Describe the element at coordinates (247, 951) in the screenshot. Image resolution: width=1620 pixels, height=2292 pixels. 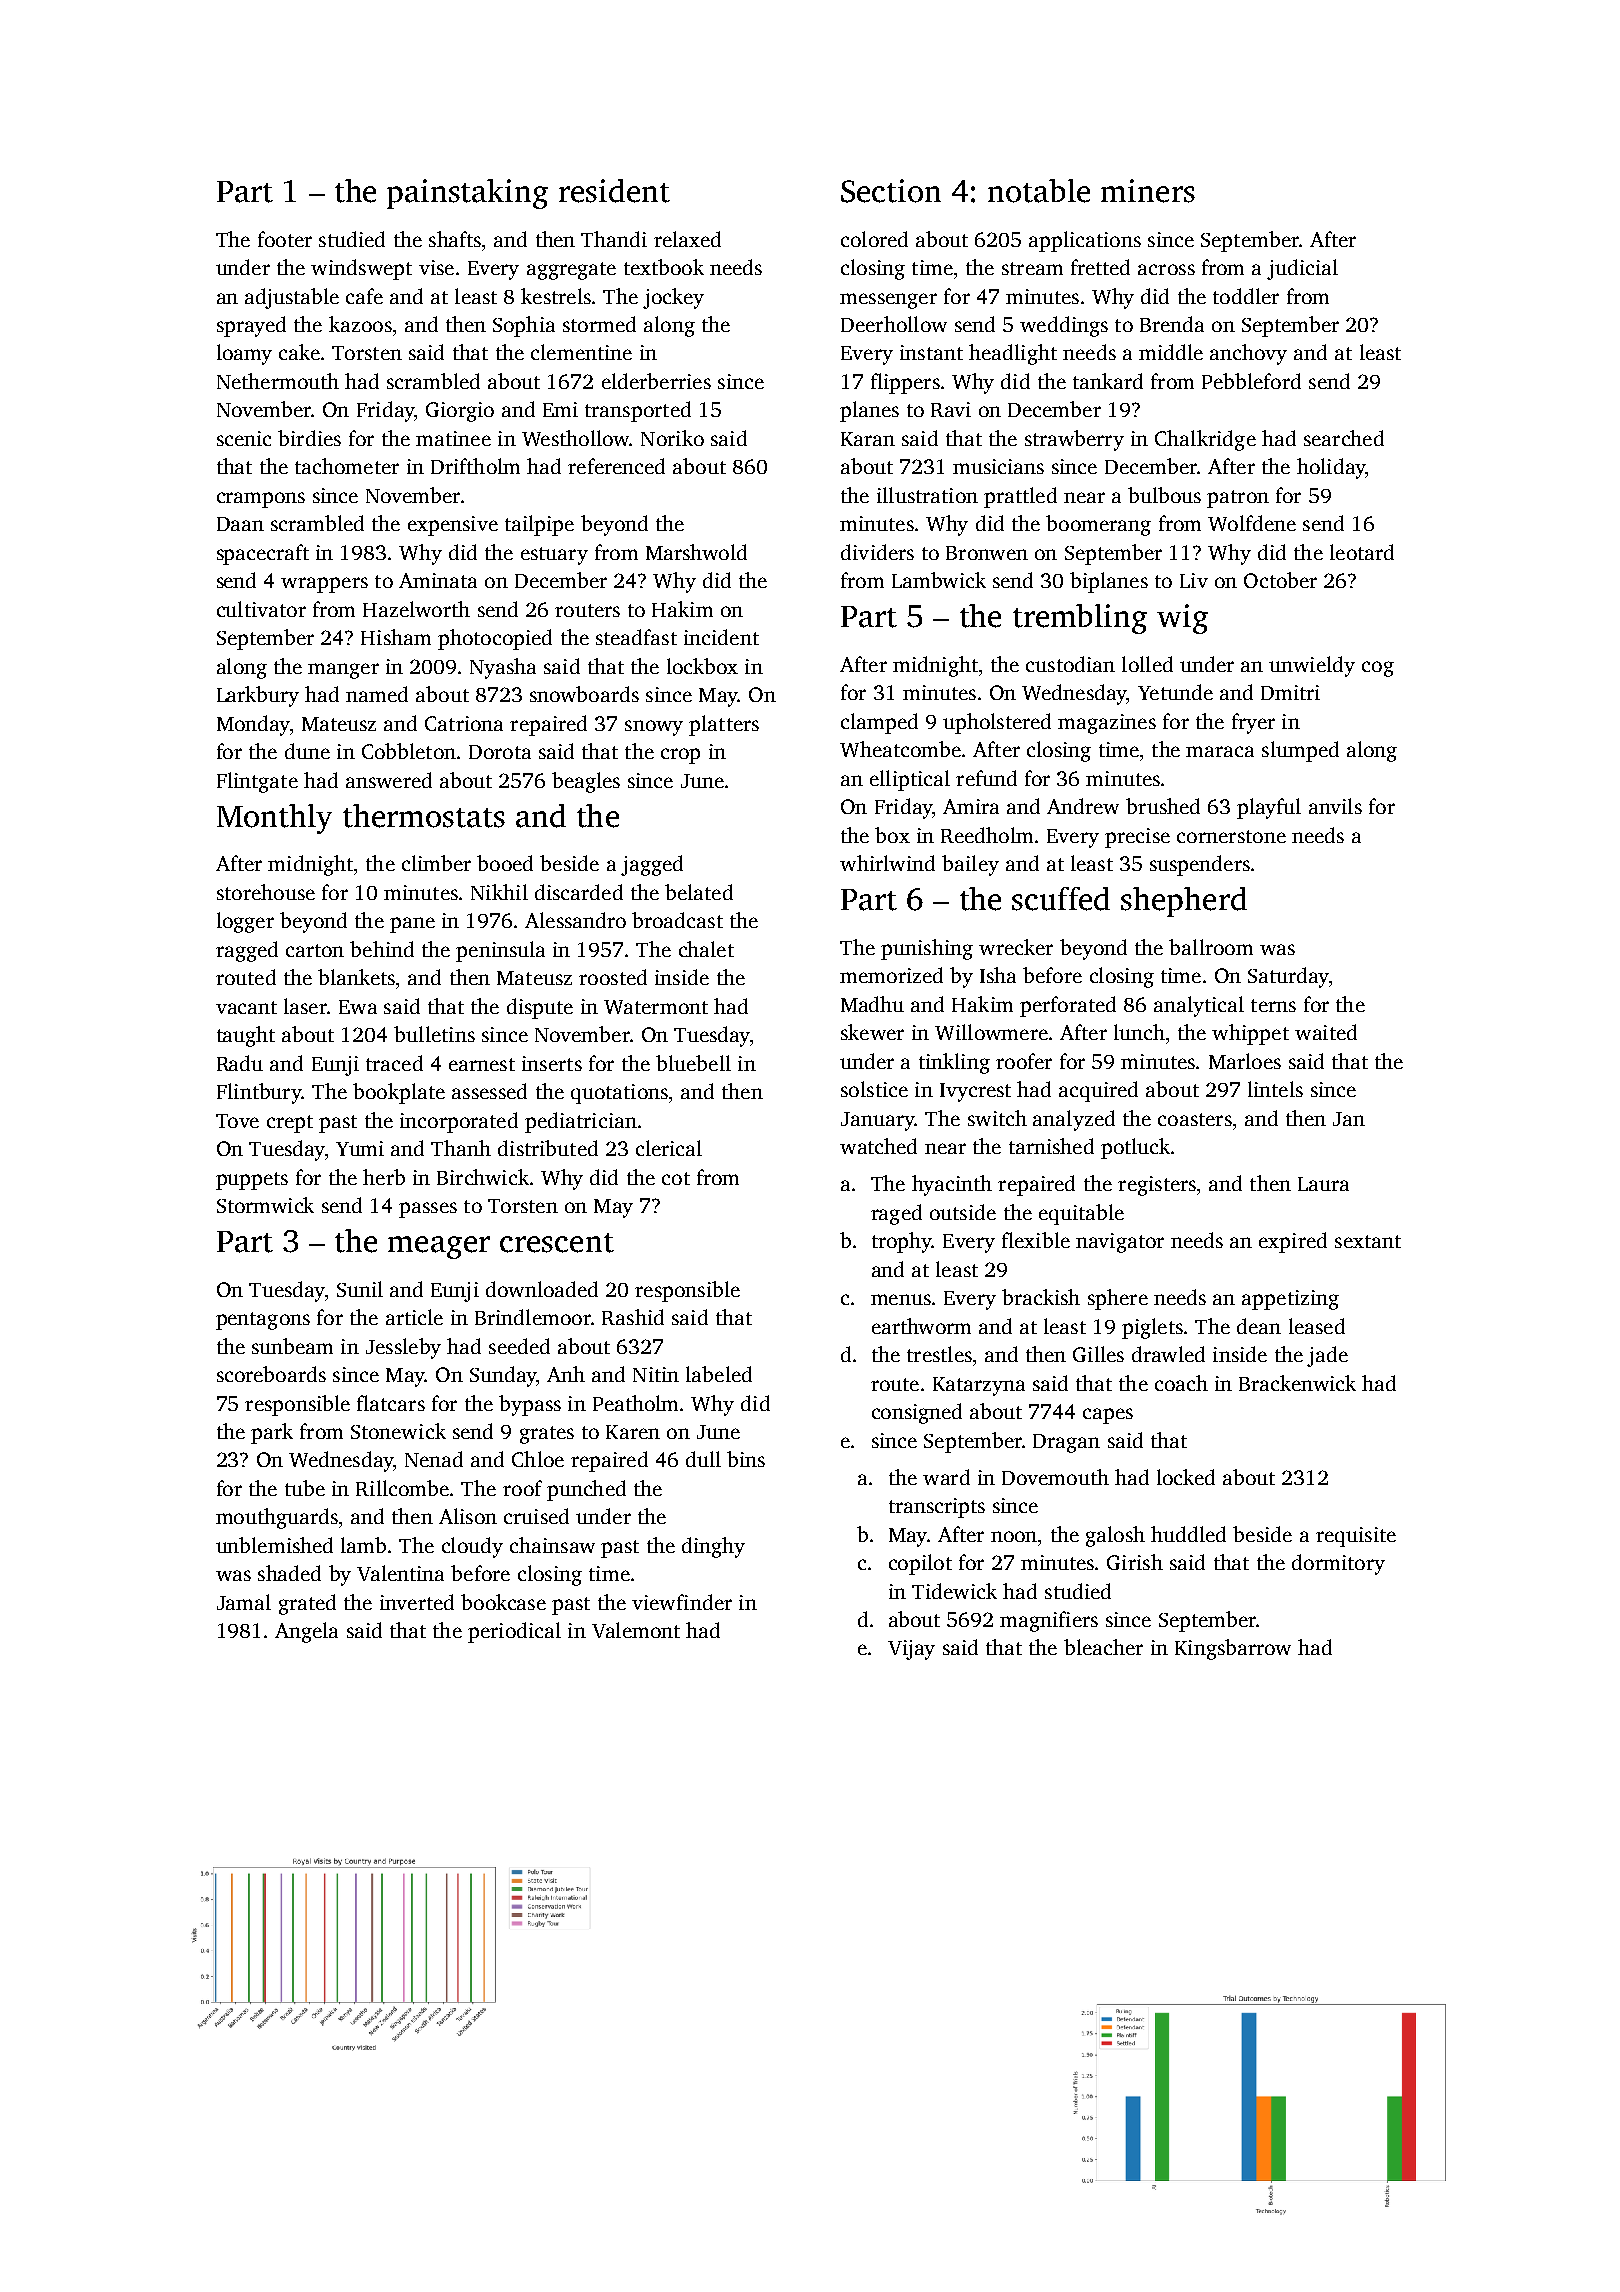
I see `ragged` at that location.
